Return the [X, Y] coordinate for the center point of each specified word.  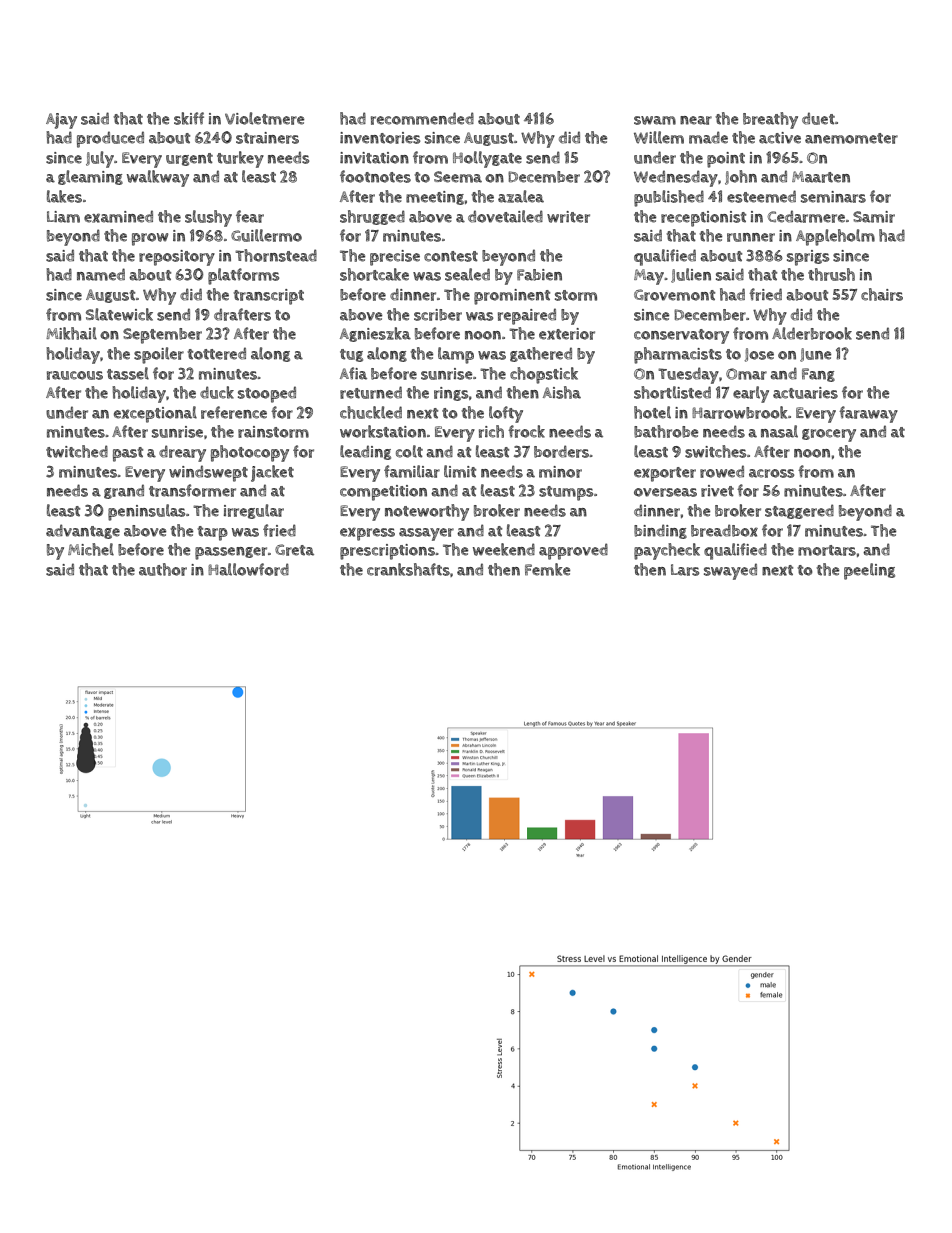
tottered [216, 353]
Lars [685, 570]
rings [451, 394]
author [163, 569]
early [751, 394]
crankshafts [408, 569]
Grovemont [674, 295]
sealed [467, 274]
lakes [64, 196]
